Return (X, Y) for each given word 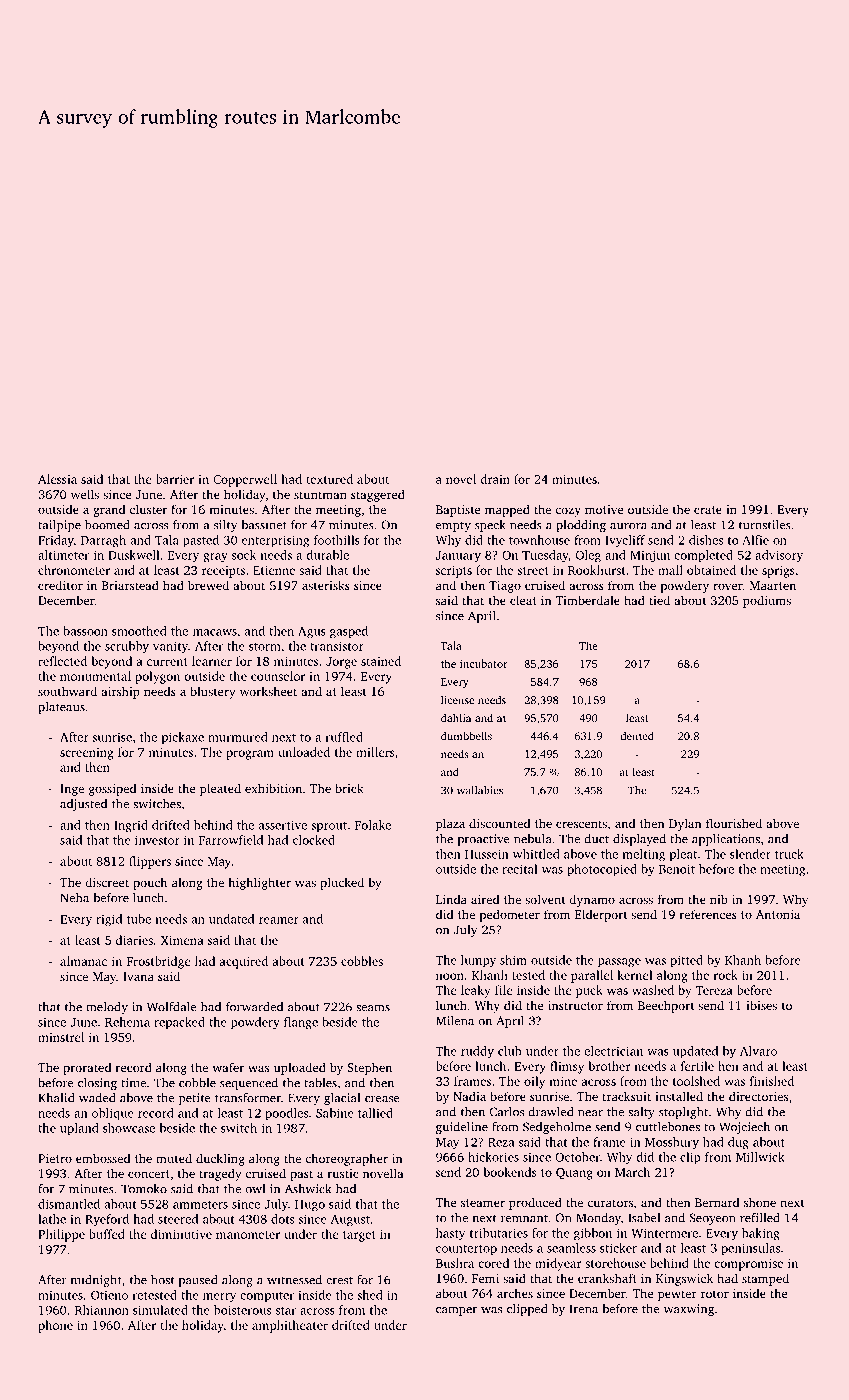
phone (55, 1326)
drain (495, 479)
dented (637, 735)
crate (708, 510)
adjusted (83, 805)
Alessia (57, 479)
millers (375, 752)
